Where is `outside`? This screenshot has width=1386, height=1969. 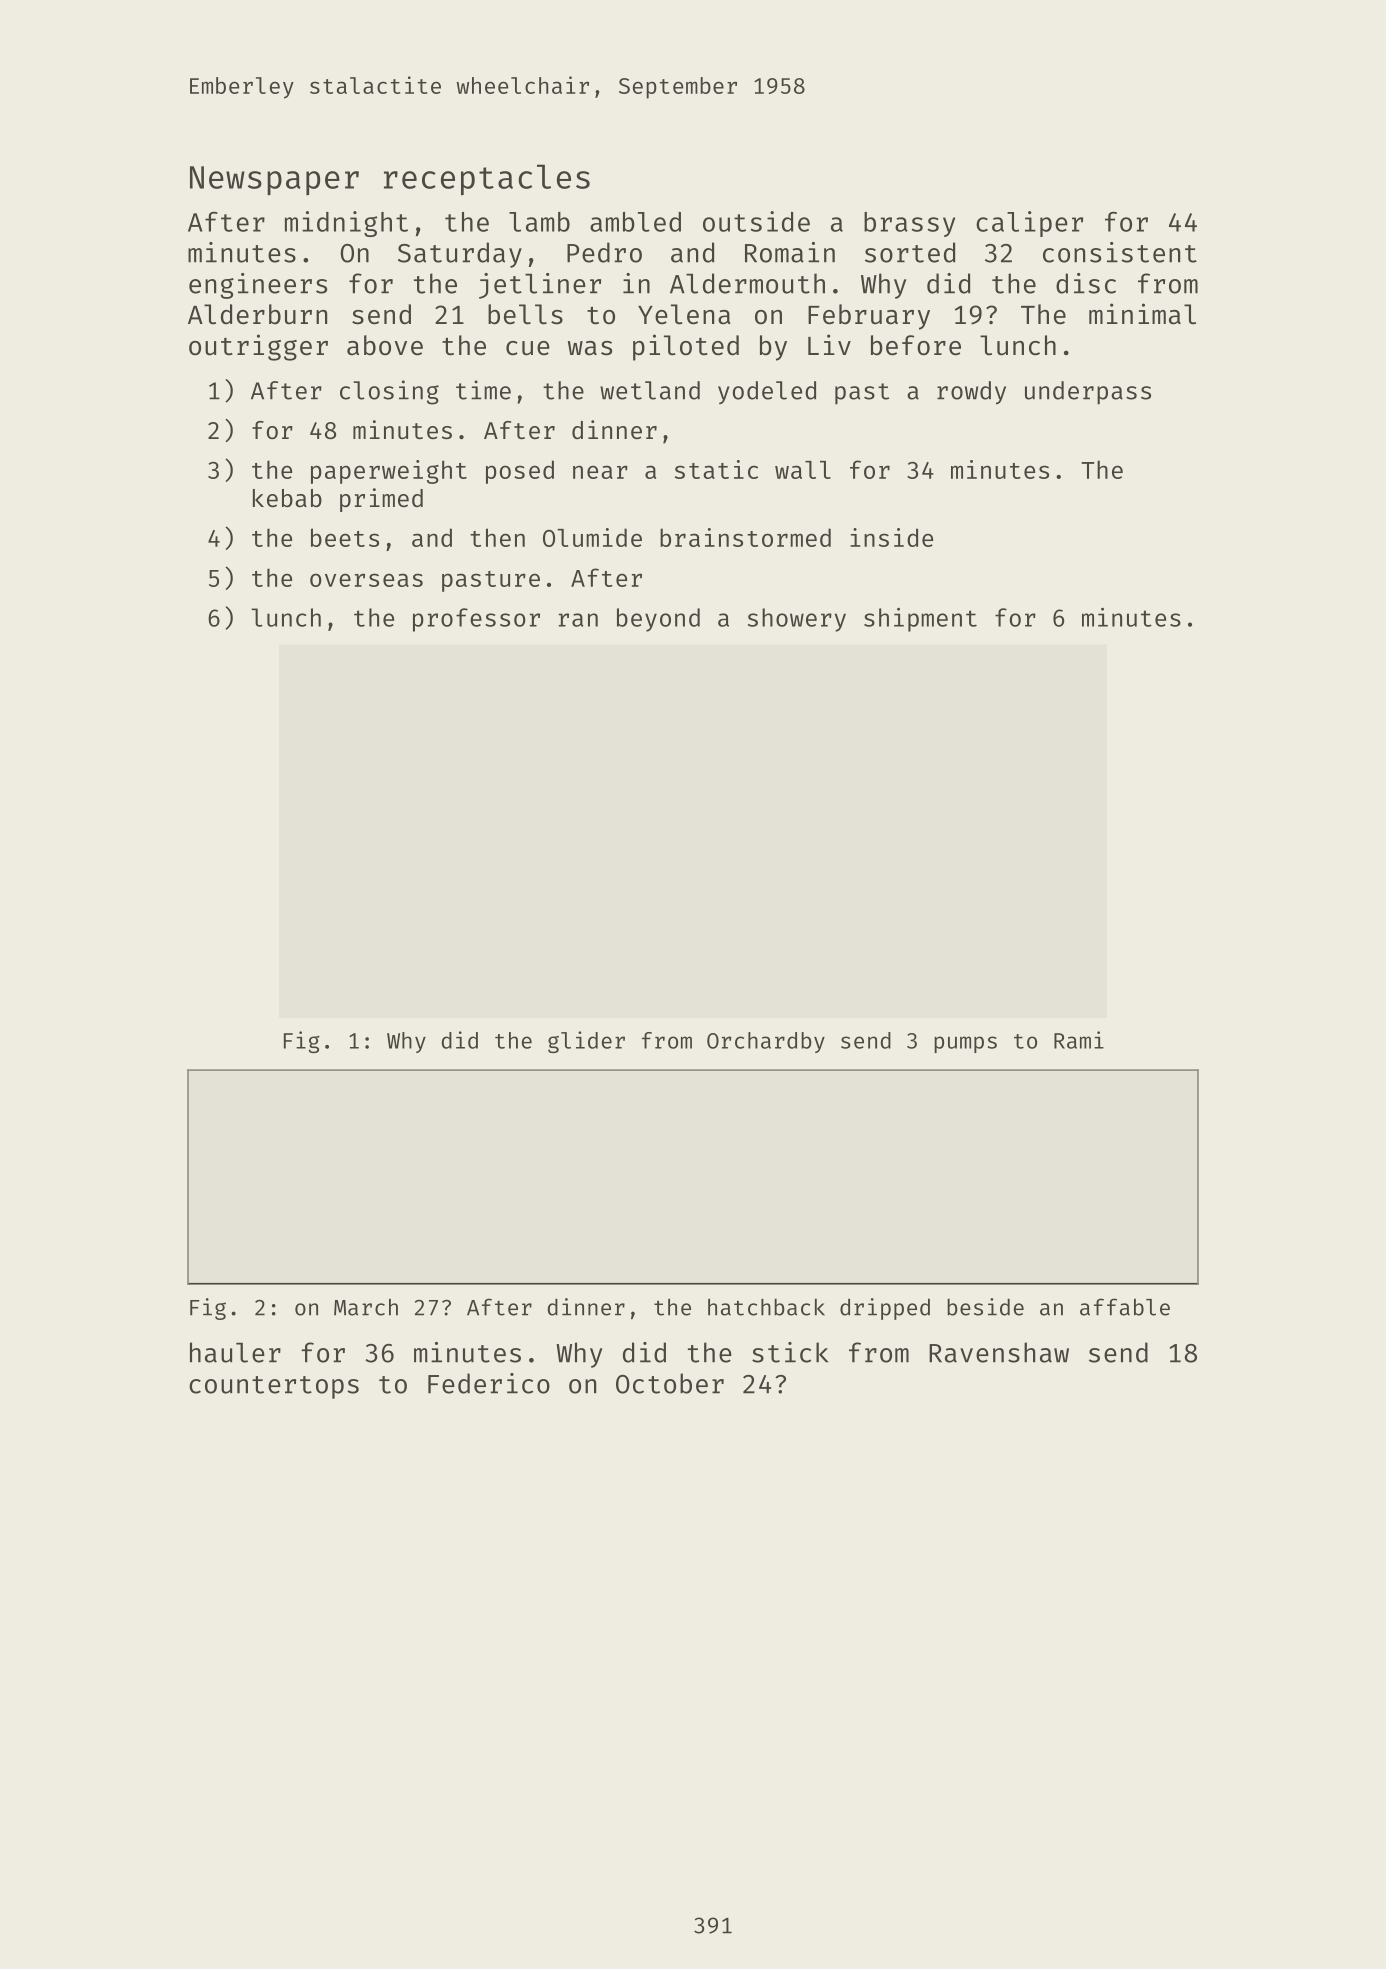 outside is located at coordinates (756, 221).
